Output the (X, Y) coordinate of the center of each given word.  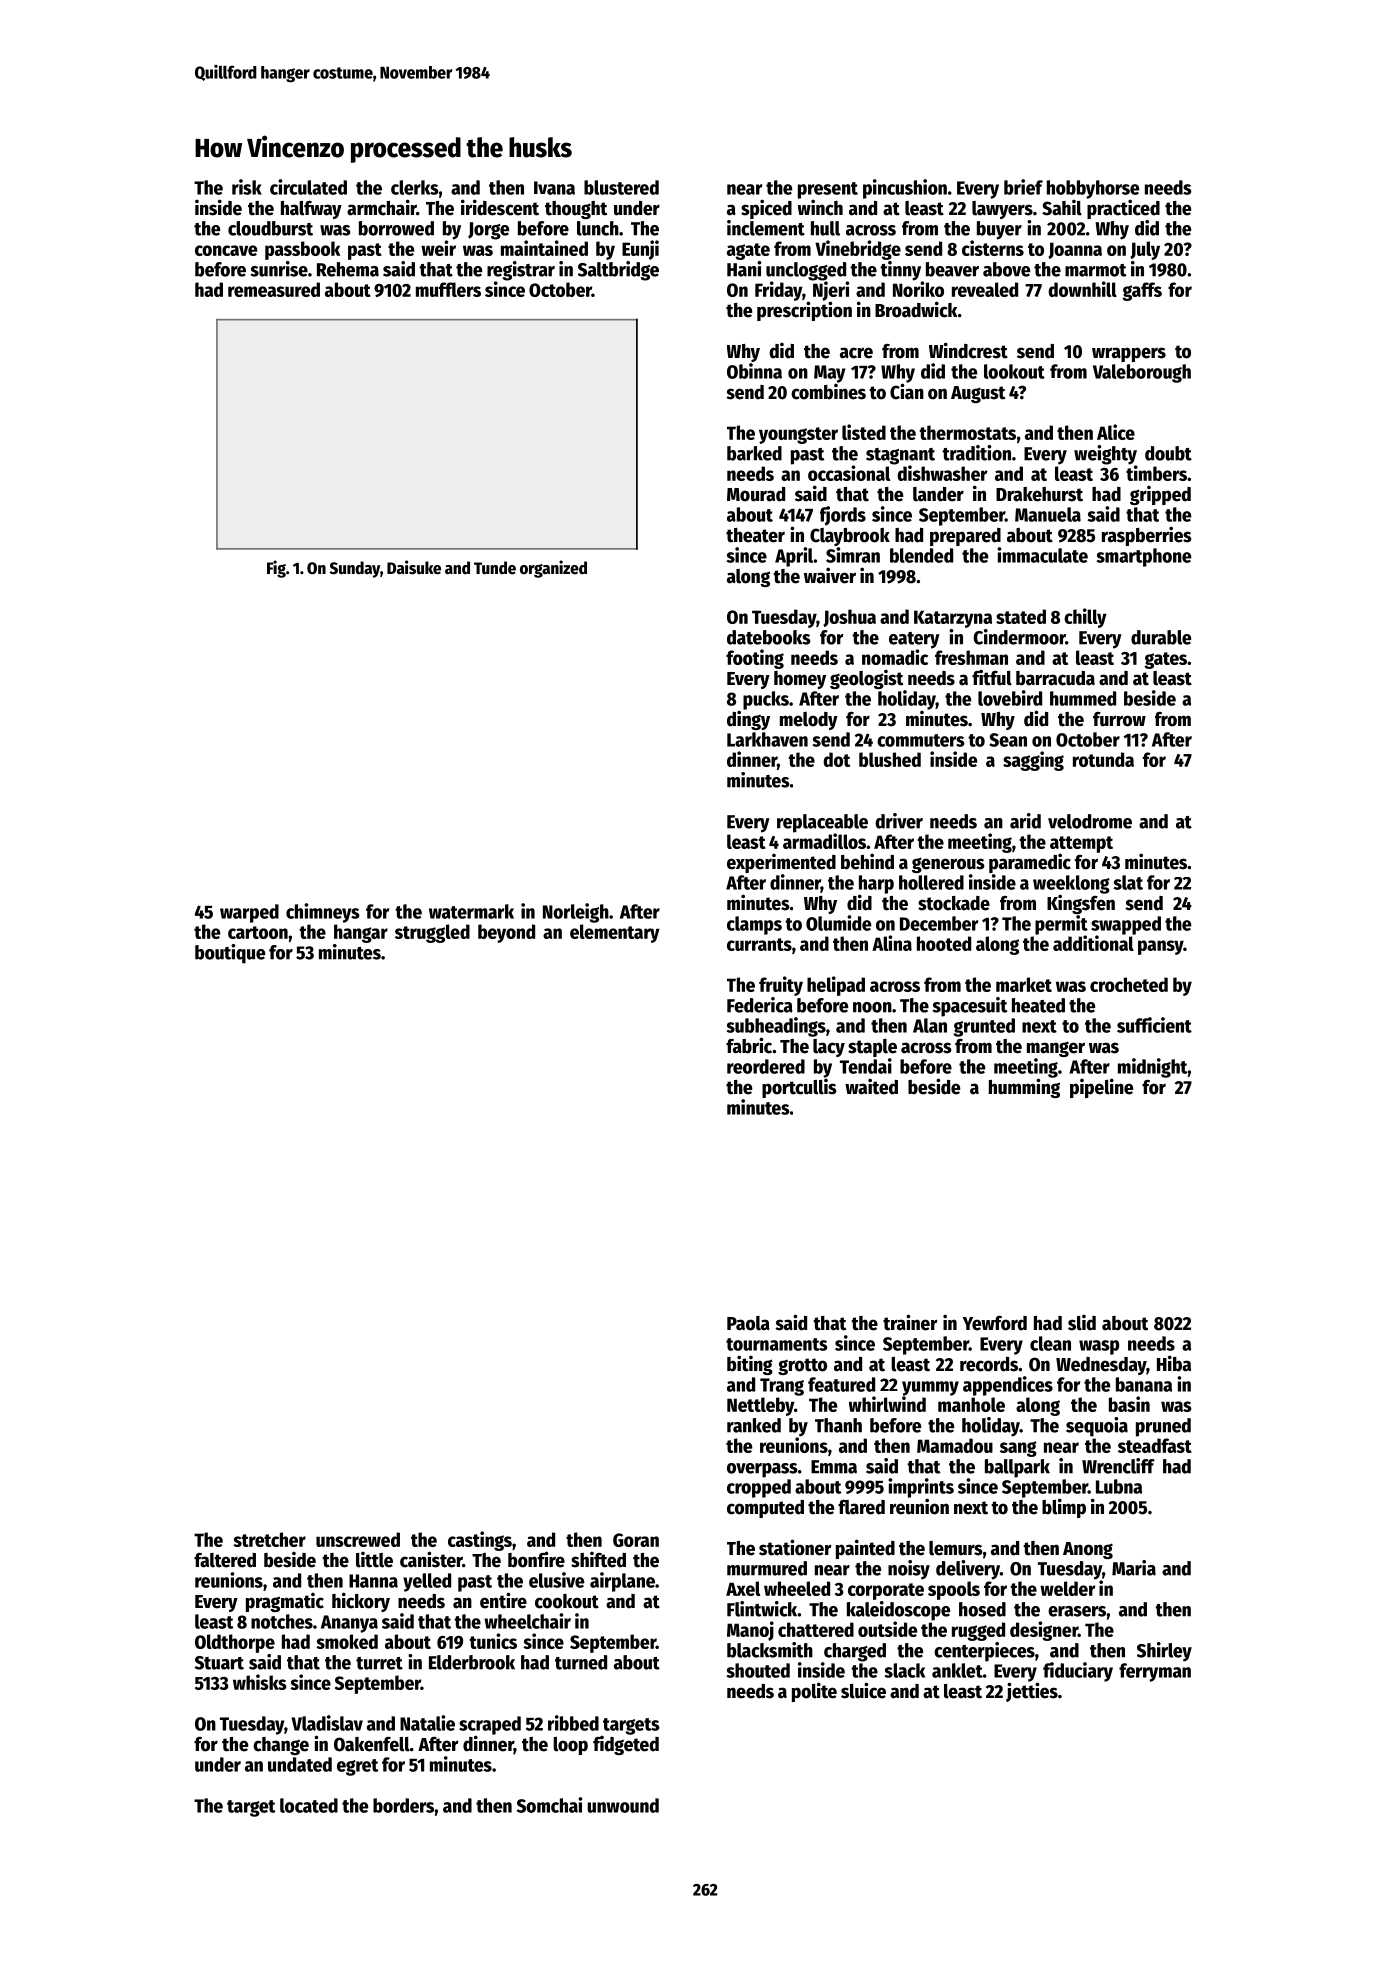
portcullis (799, 1088)
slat (1128, 882)
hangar (361, 933)
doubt (1168, 453)
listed (864, 432)
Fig (276, 569)
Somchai (549, 1805)
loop (570, 1746)
